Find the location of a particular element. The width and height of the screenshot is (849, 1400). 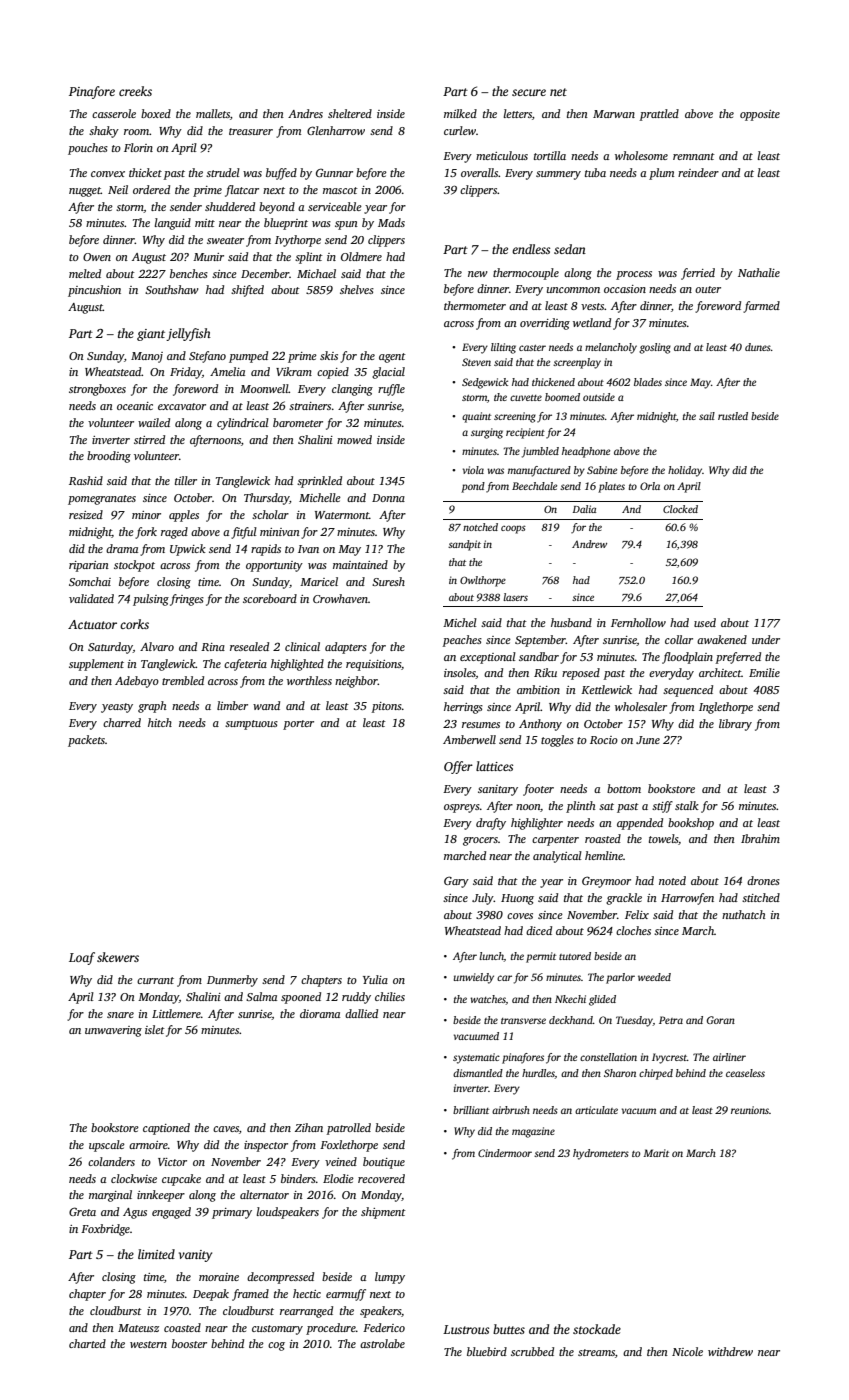

stirred is located at coordinates (149, 439).
